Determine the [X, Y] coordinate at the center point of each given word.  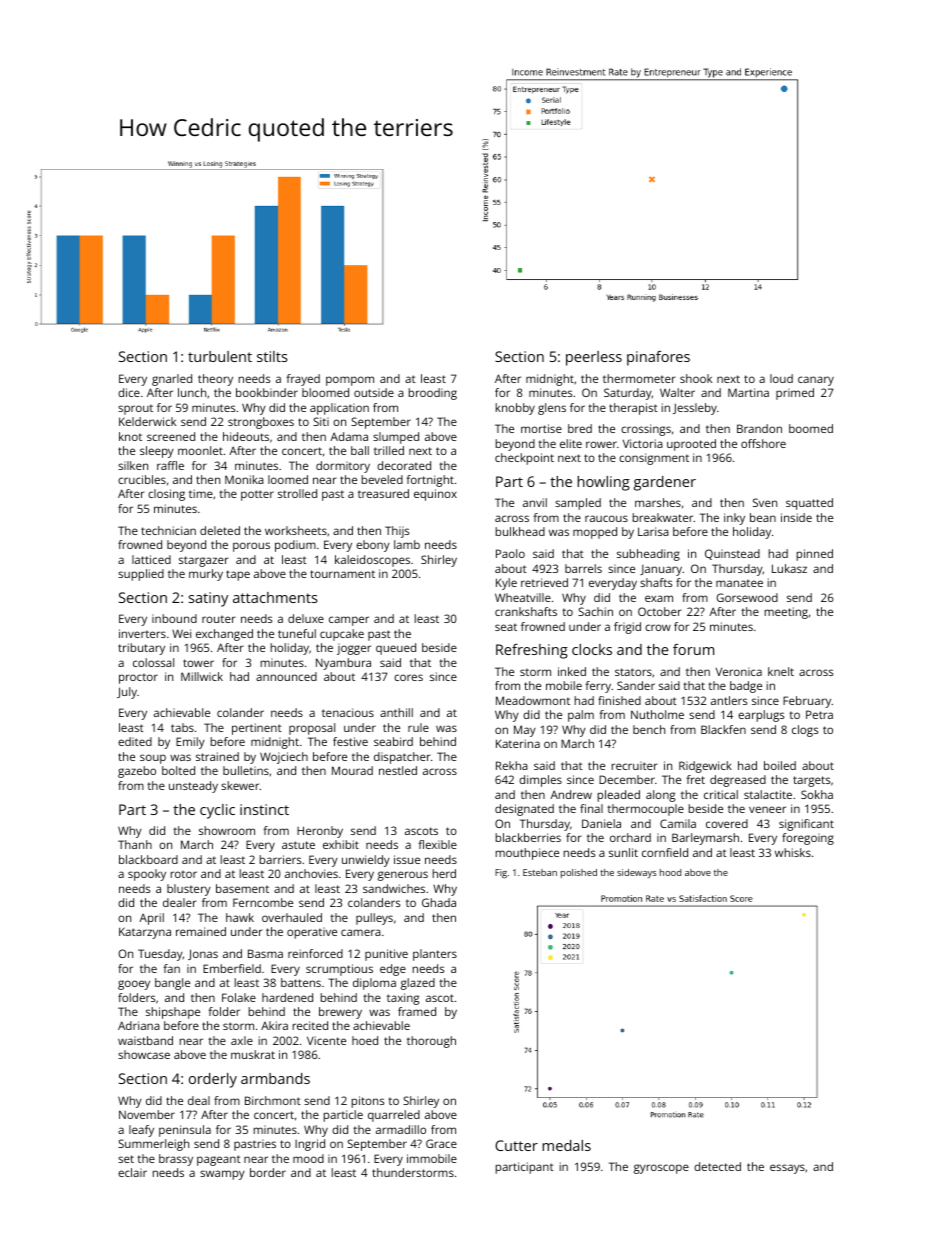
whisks [793, 852]
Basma [265, 953]
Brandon [759, 428]
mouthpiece [527, 854]
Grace [441, 1143]
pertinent [257, 729]
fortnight [430, 481]
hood [670, 872]
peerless [594, 358]
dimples [540, 781]
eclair [132, 1172]
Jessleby [695, 409]
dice [129, 392]
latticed [151, 559]
